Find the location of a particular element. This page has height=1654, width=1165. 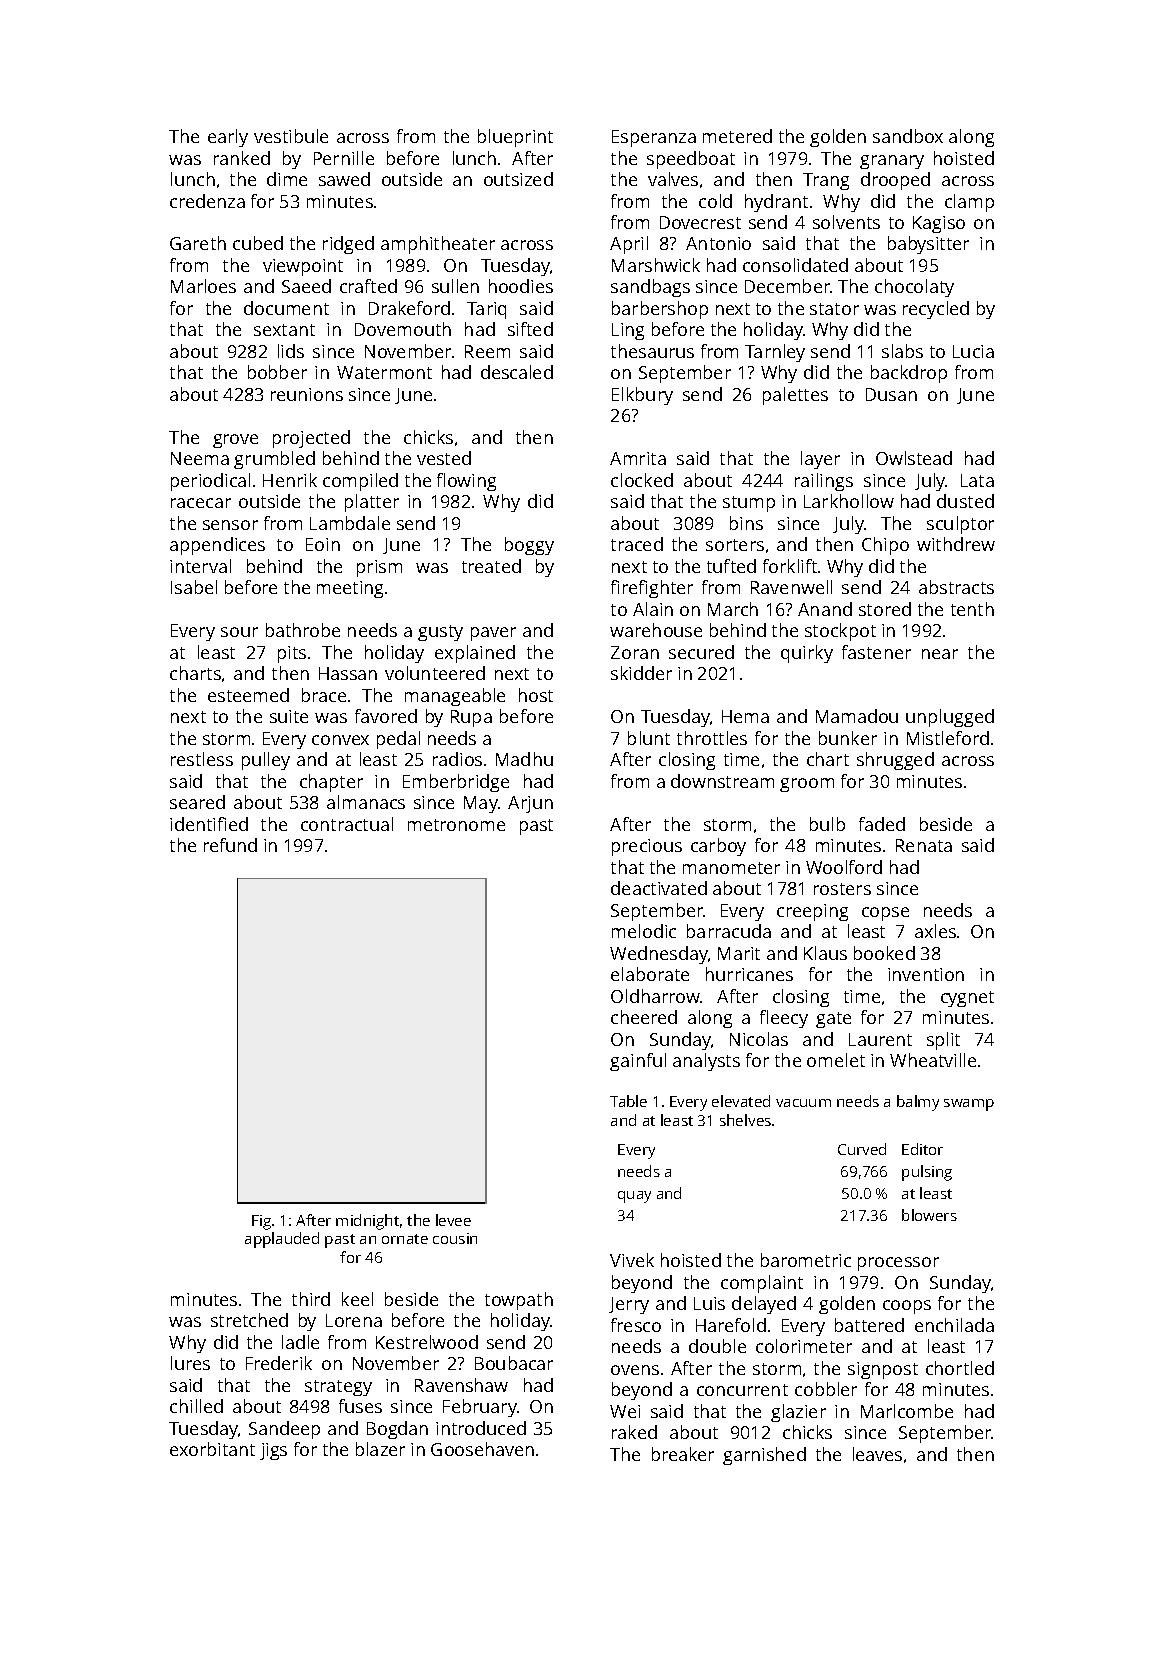

applauded is located at coordinates (282, 1240).
